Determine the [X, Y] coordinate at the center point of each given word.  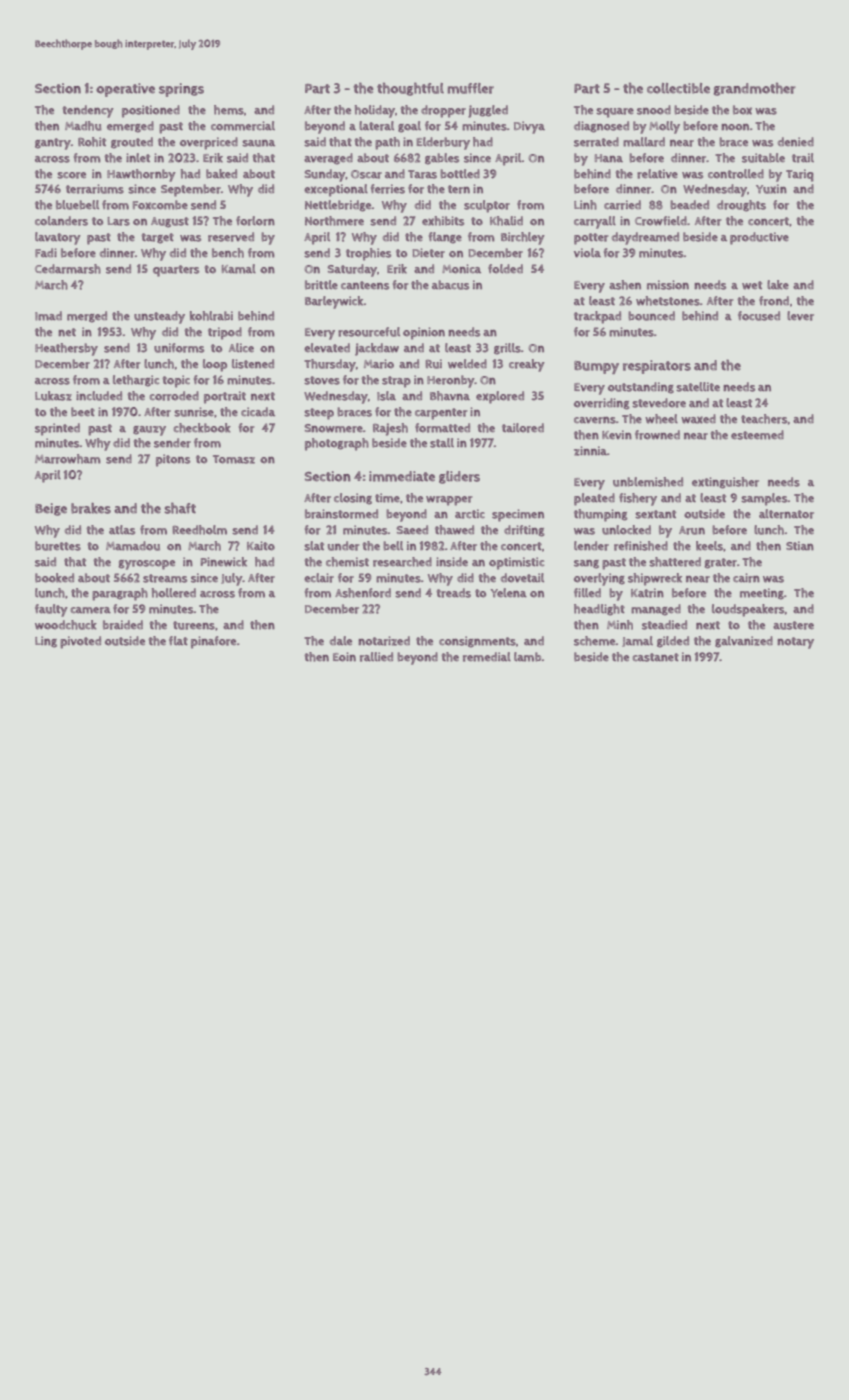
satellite [698, 387]
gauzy [149, 431]
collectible [678, 88]
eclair [319, 578]
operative [125, 90]
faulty [51, 610]
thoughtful [410, 89]
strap [396, 382]
